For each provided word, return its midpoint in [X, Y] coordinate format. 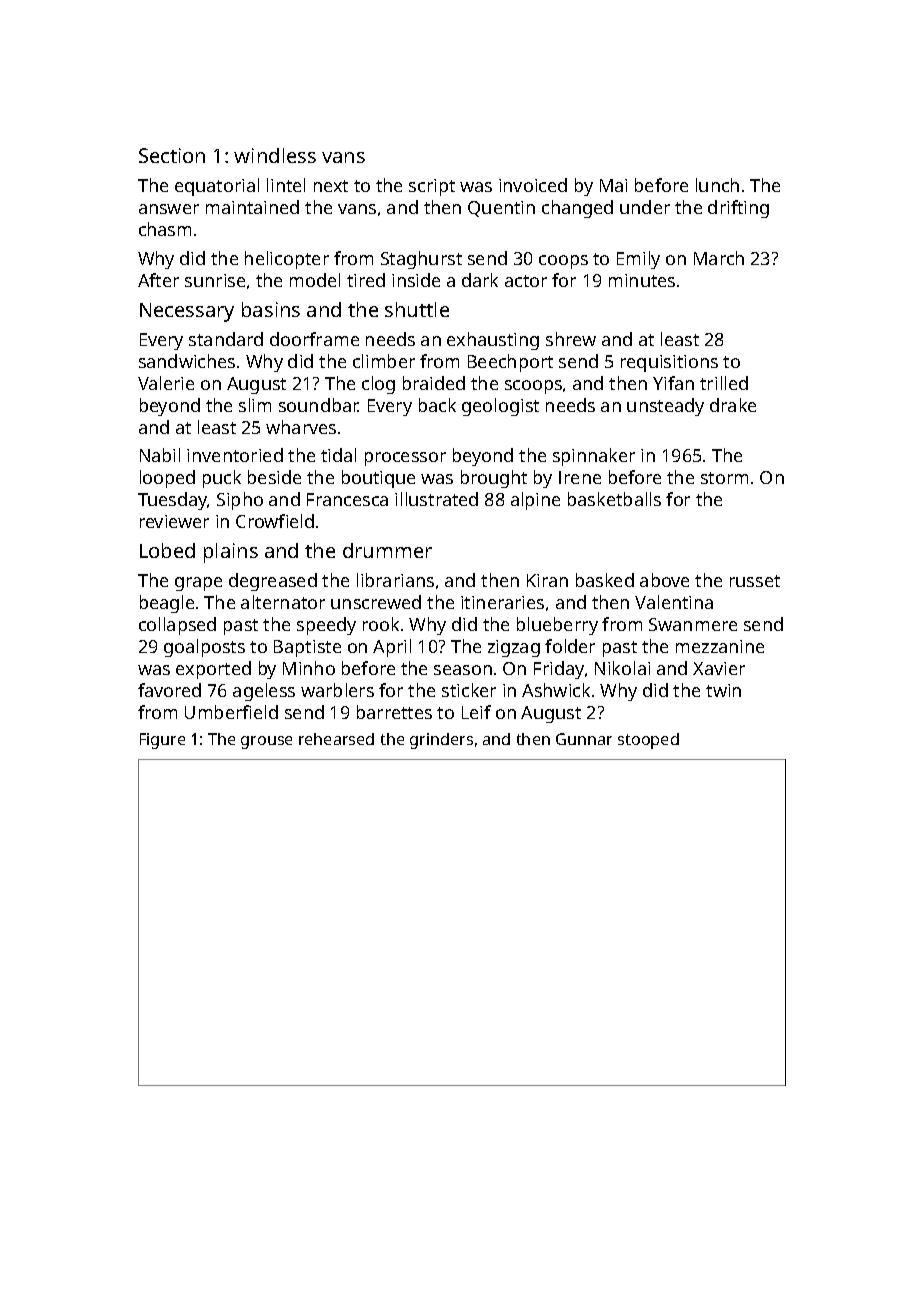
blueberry [557, 626]
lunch [717, 185]
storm [724, 478]
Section [172, 155]
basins [271, 309]
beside [274, 477]
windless [275, 155]
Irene [580, 477]
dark [480, 280]
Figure [162, 741]
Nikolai [622, 668]
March [719, 258]
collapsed [177, 626]
